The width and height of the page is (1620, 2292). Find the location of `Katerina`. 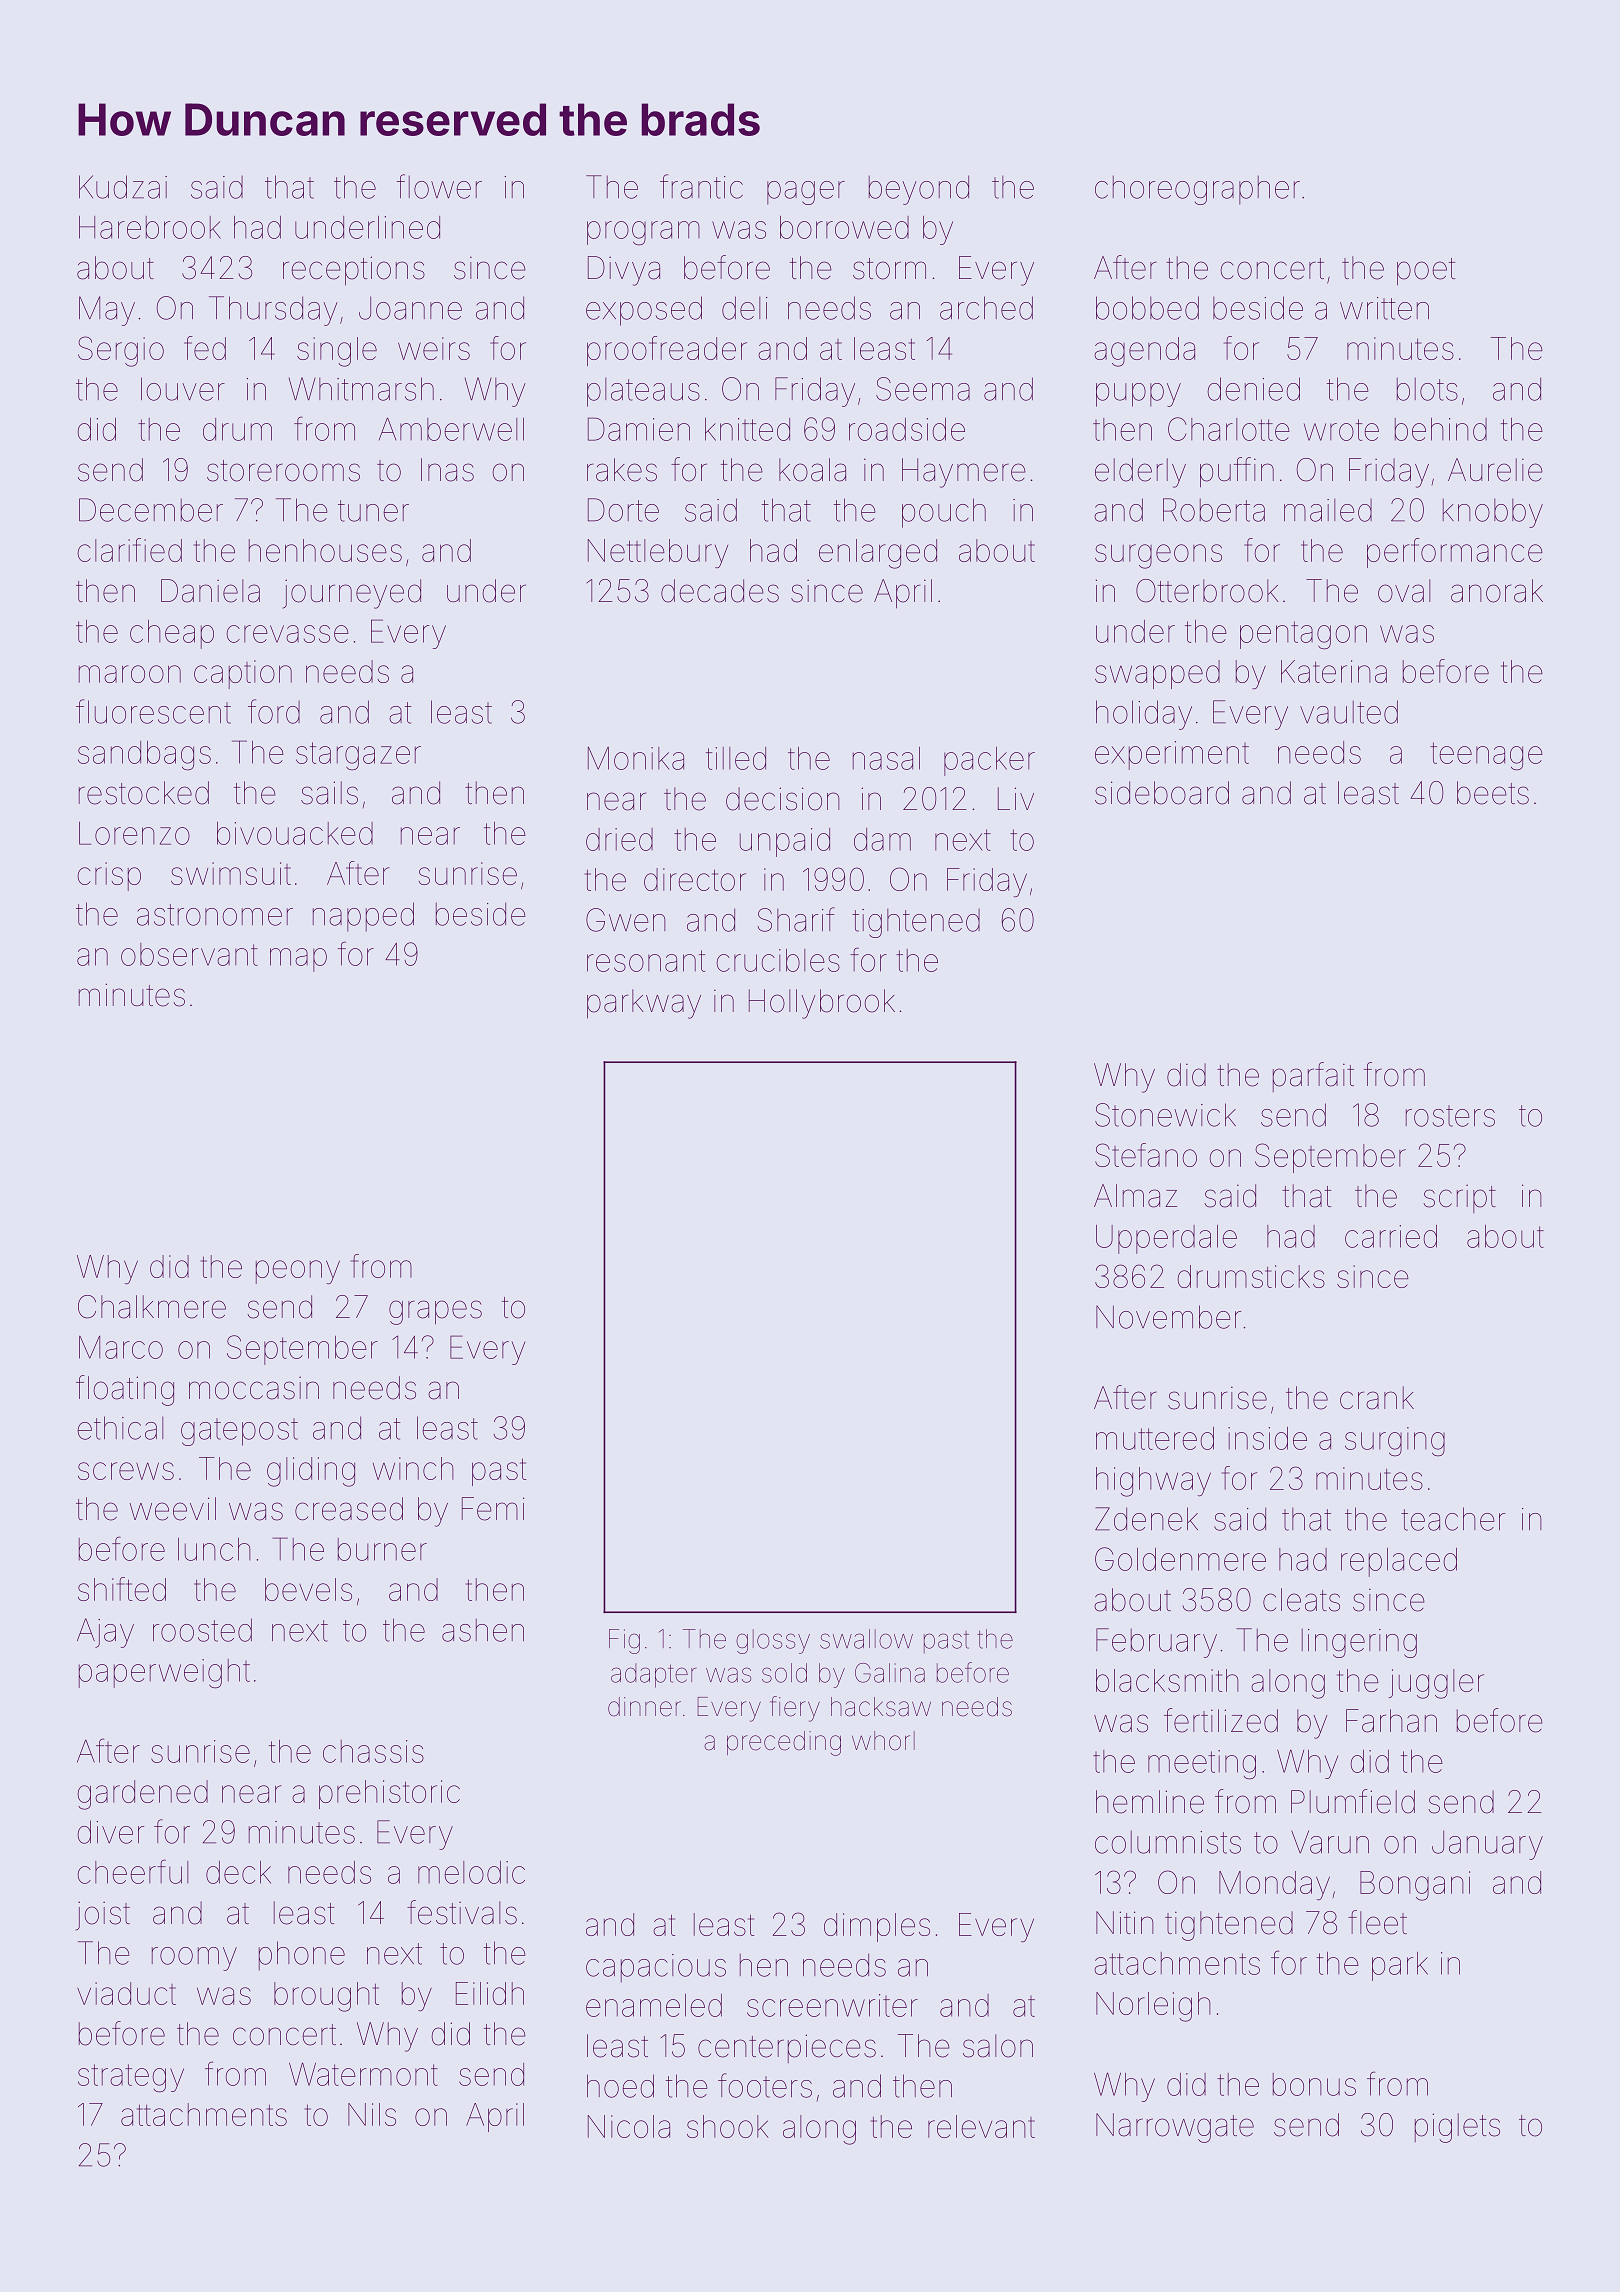

Katerina is located at coordinates (1334, 671).
